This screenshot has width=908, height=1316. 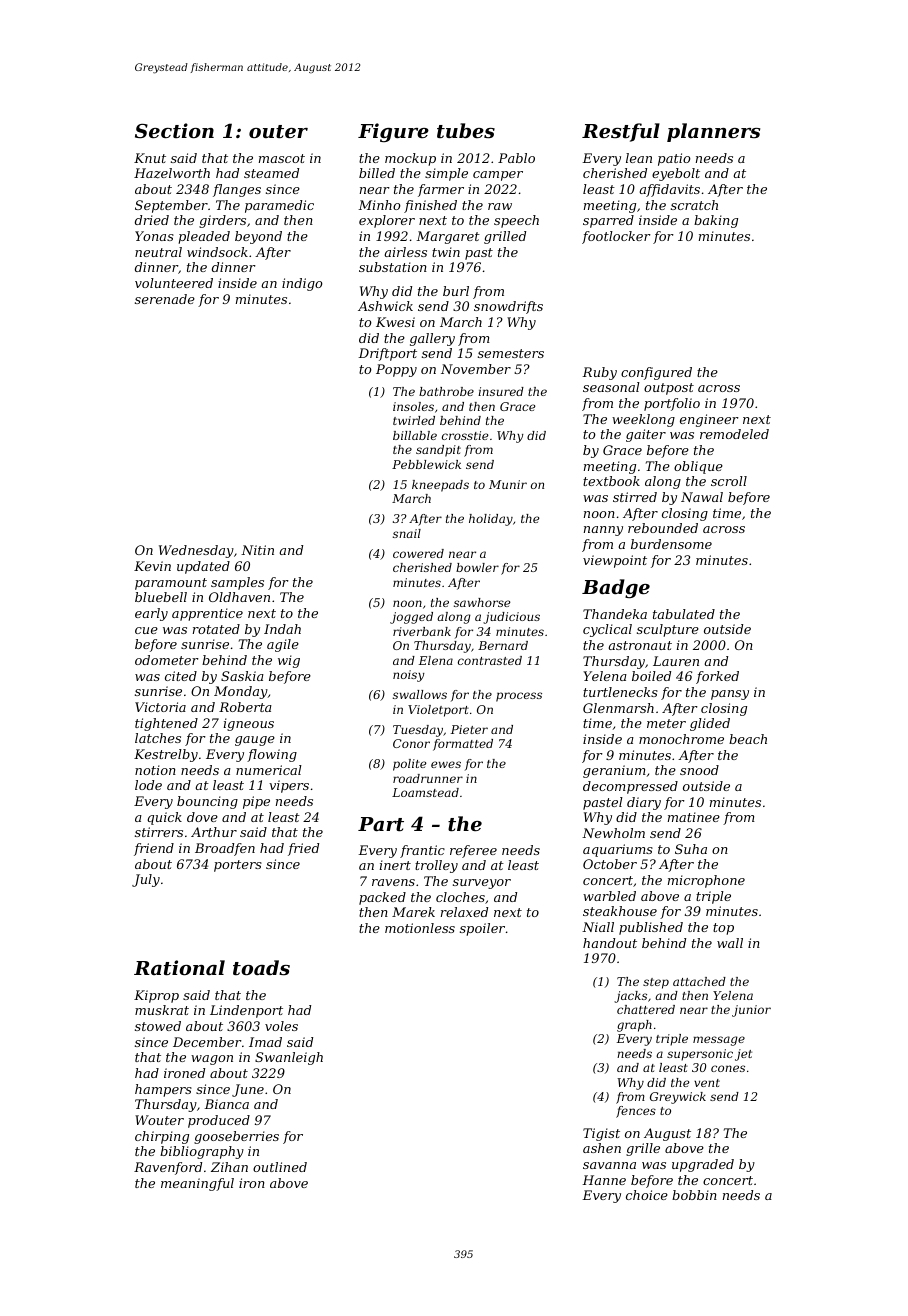 I want to click on tabulated, so click(x=684, y=614).
